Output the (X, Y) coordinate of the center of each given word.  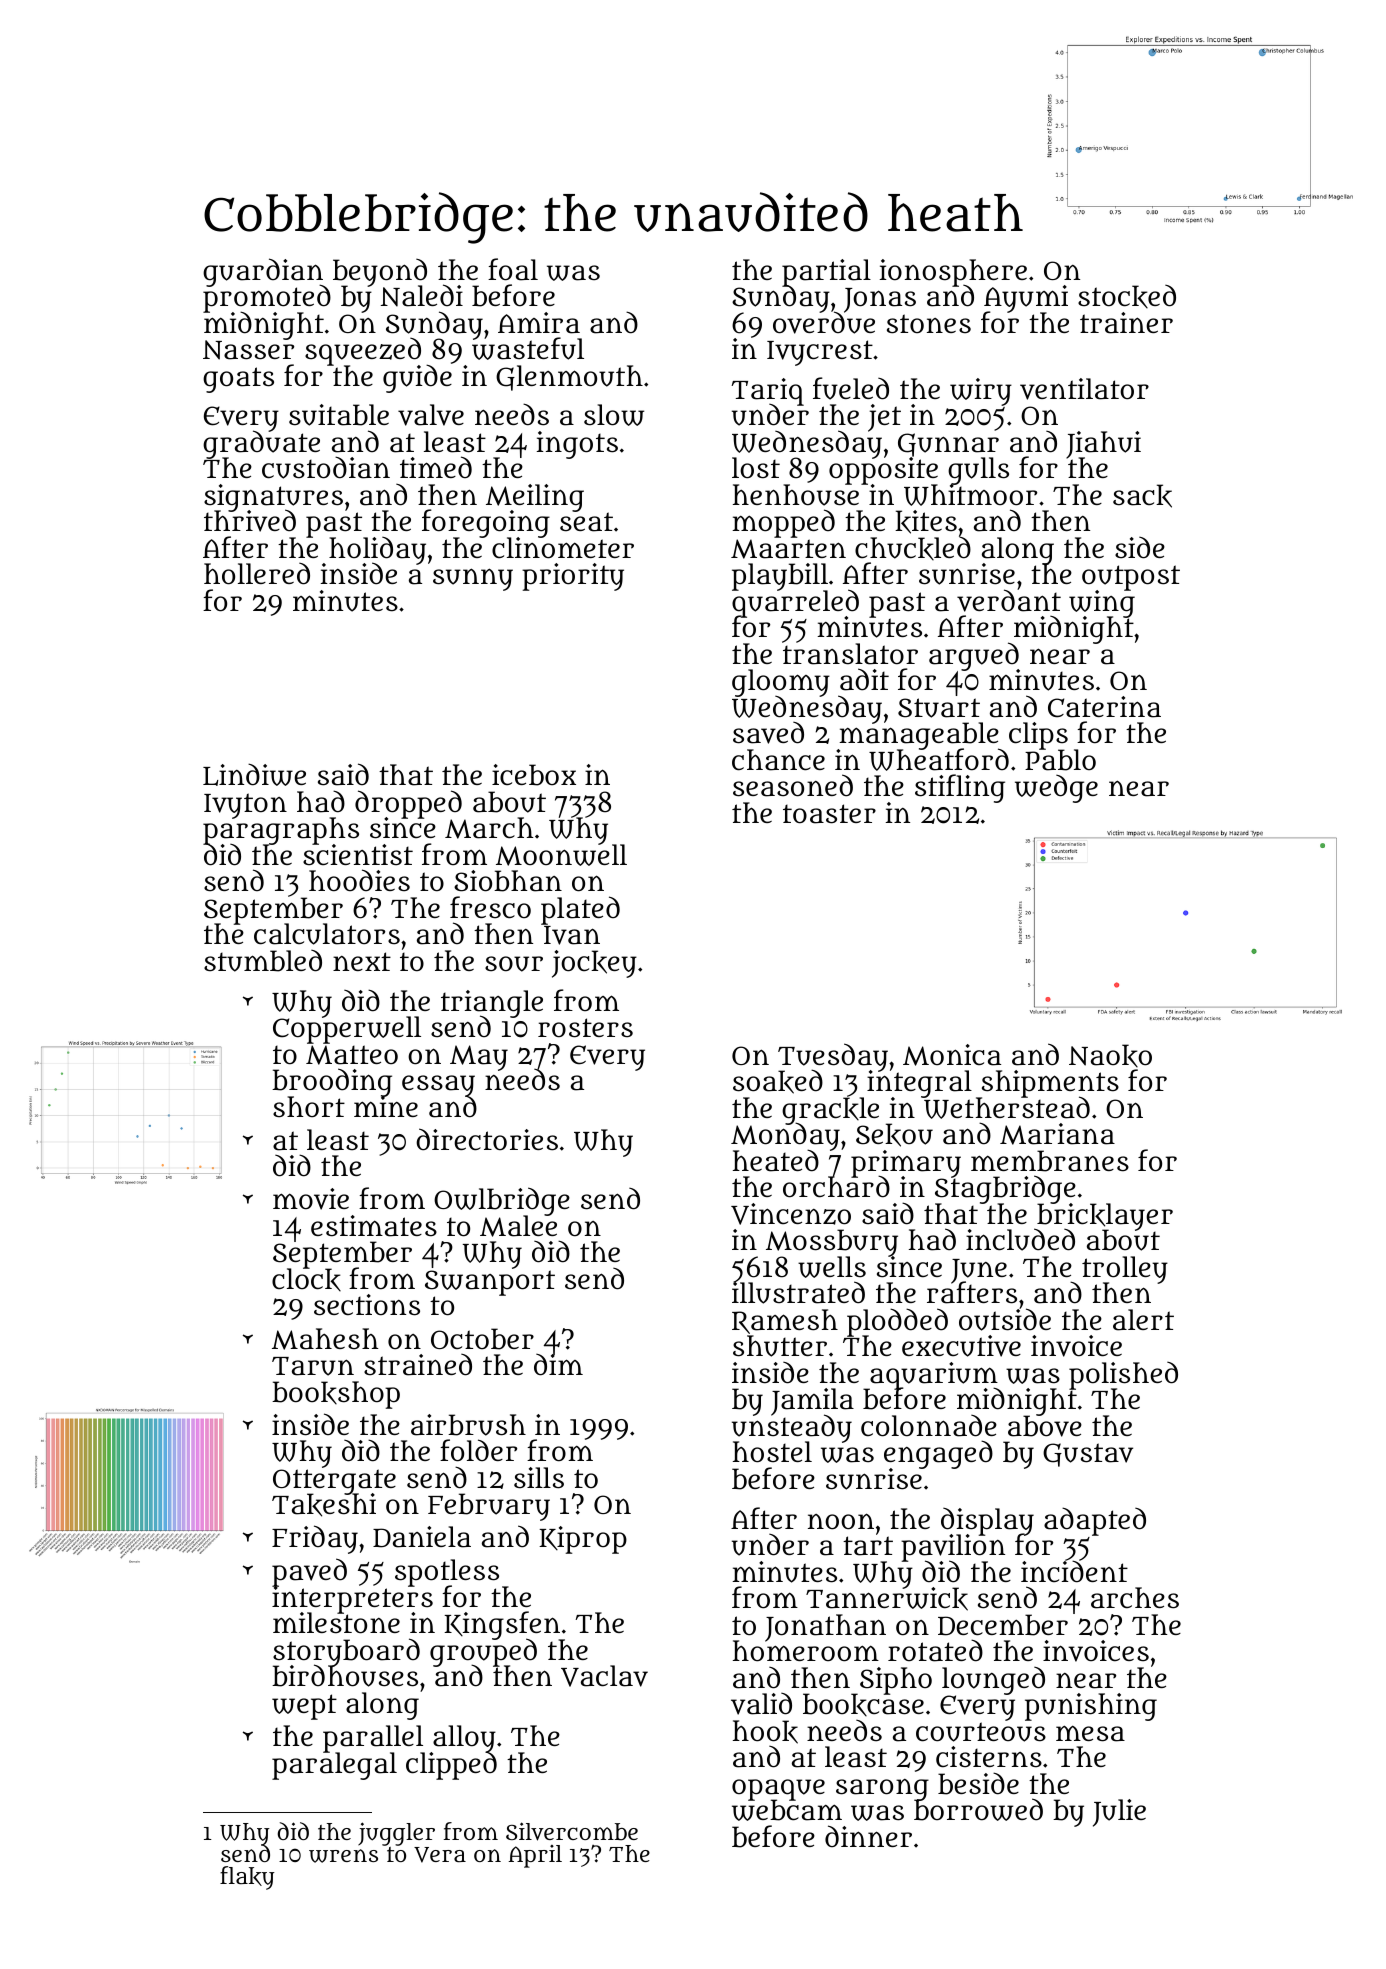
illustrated (798, 1293)
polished (1123, 1376)
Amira (539, 323)
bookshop (336, 1395)
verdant (1009, 601)
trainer (1126, 323)
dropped (408, 804)
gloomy (781, 683)
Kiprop (583, 1540)
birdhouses (345, 1676)
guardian (263, 272)
